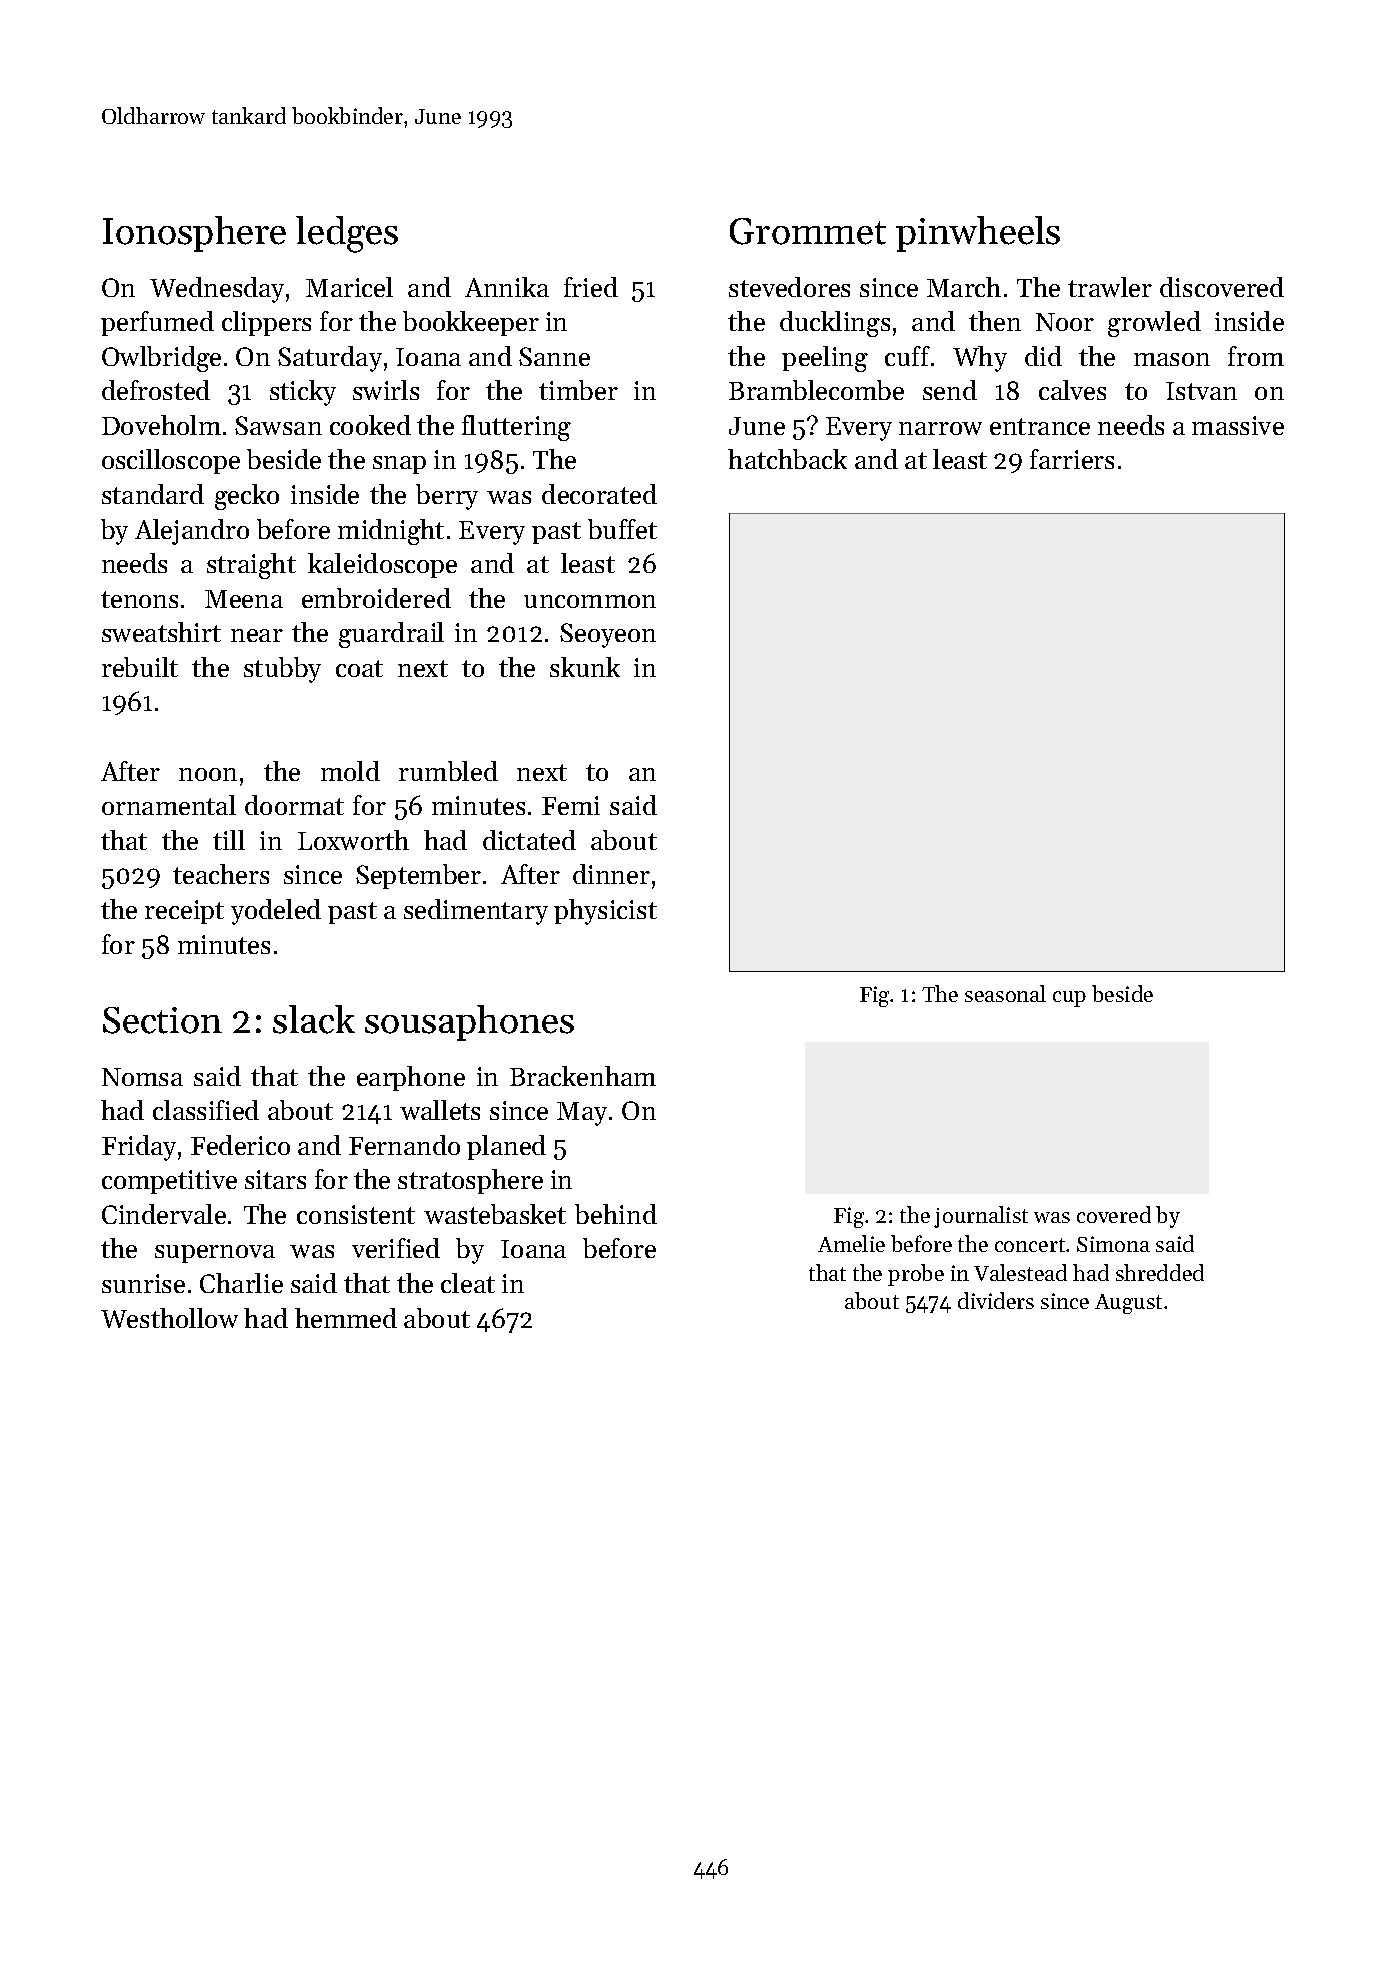 Image resolution: width=1386 pixels, height=1969 pixels. Describe the element at coordinates (1005, 993) in the image. I see `seasonal` at that location.
